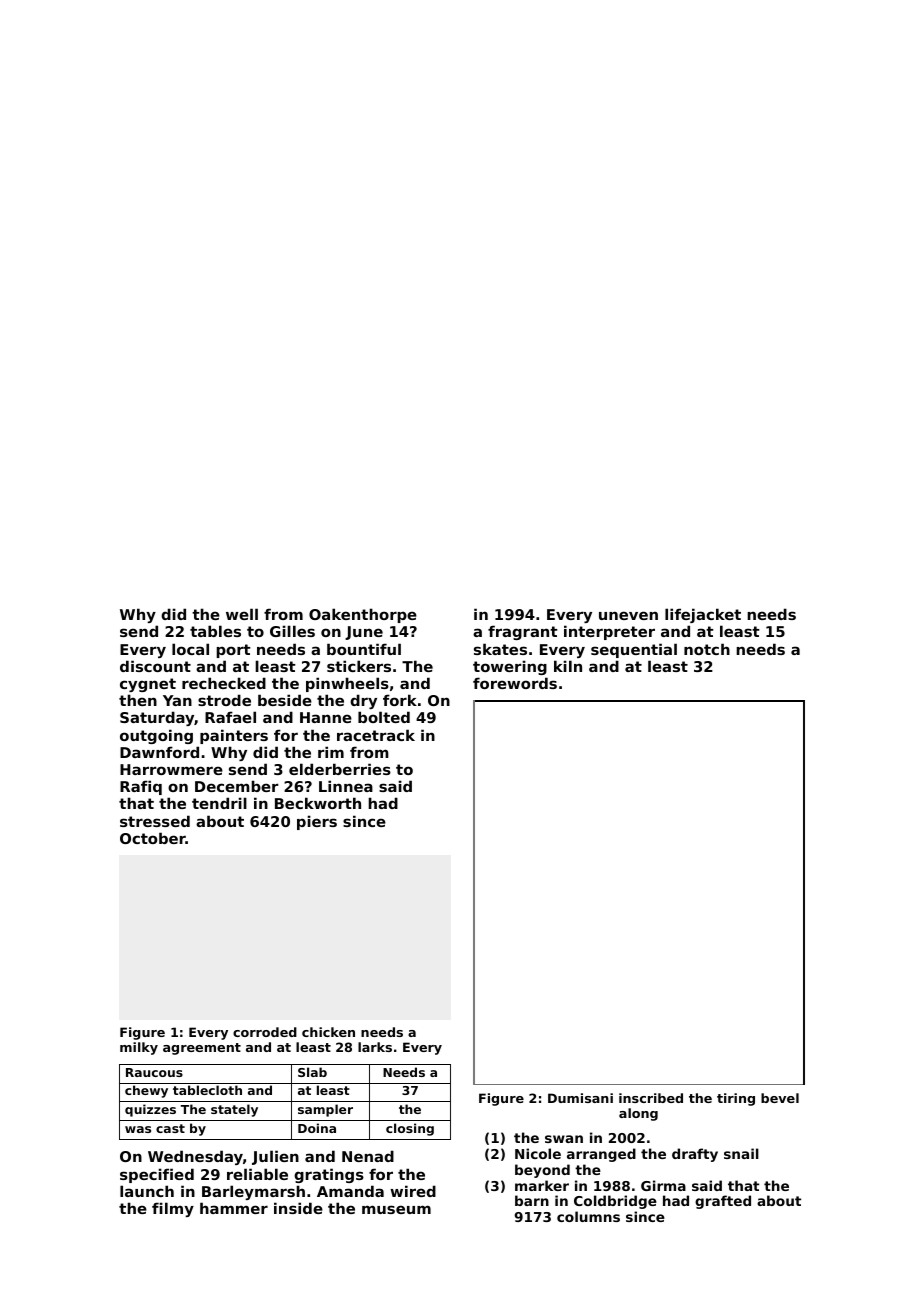  Describe the element at coordinates (628, 615) in the image. I see `uneven` at that location.
